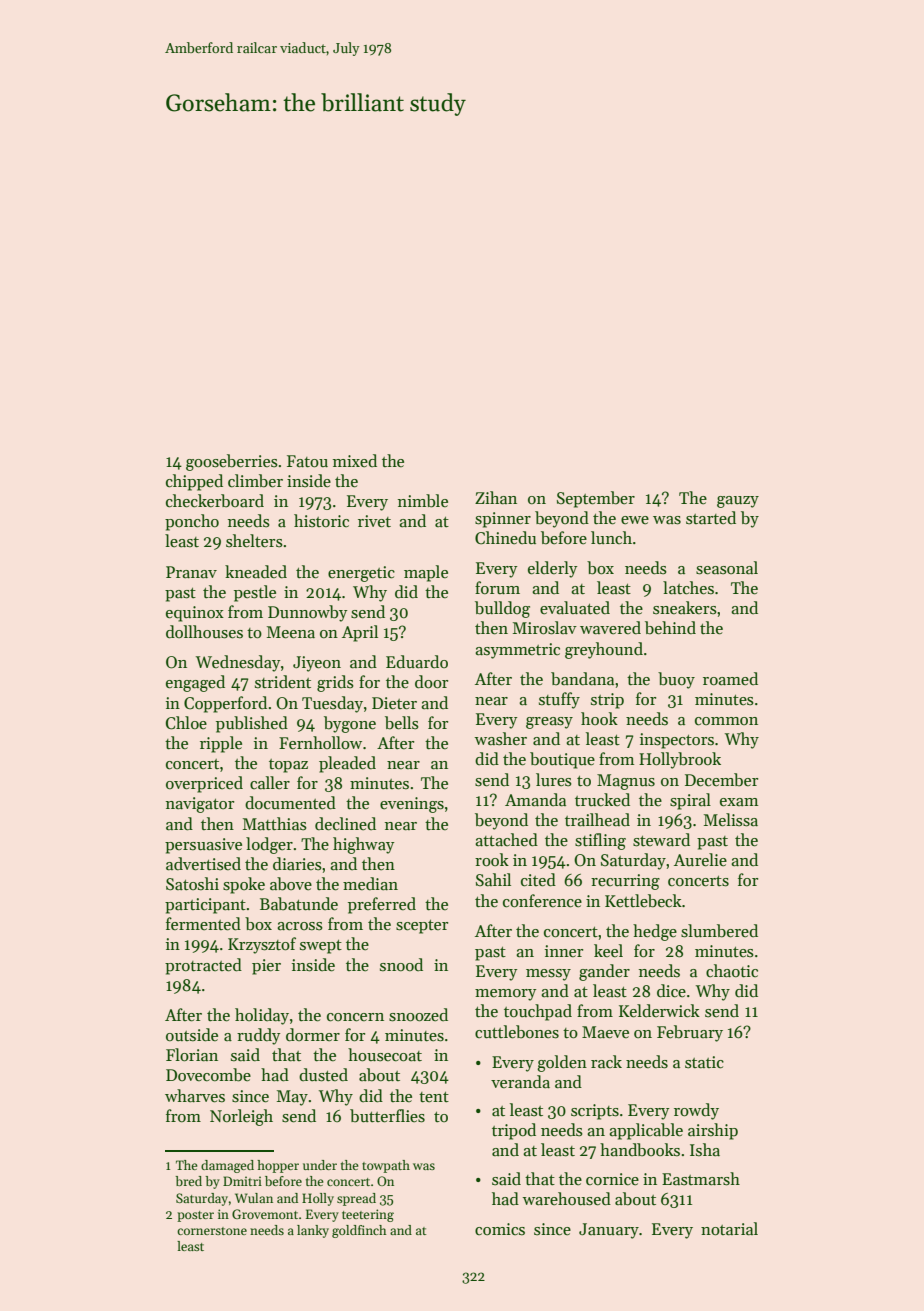 This document has width=924, height=1311. Describe the element at coordinates (496, 498) in the document. I see `Zihan` at that location.
